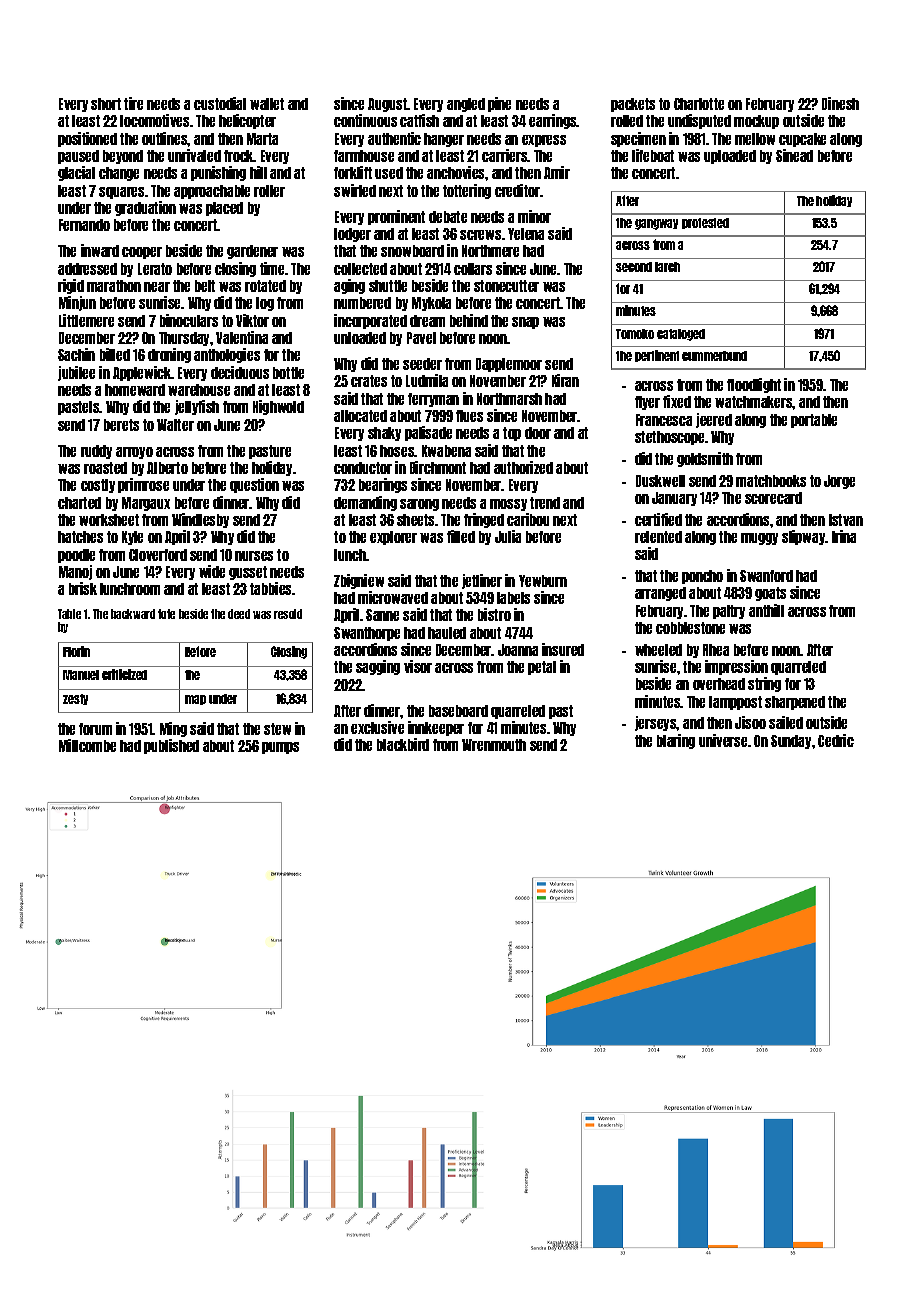  What do you see at coordinates (171, 746) in the screenshot?
I see `published` at bounding box center [171, 746].
